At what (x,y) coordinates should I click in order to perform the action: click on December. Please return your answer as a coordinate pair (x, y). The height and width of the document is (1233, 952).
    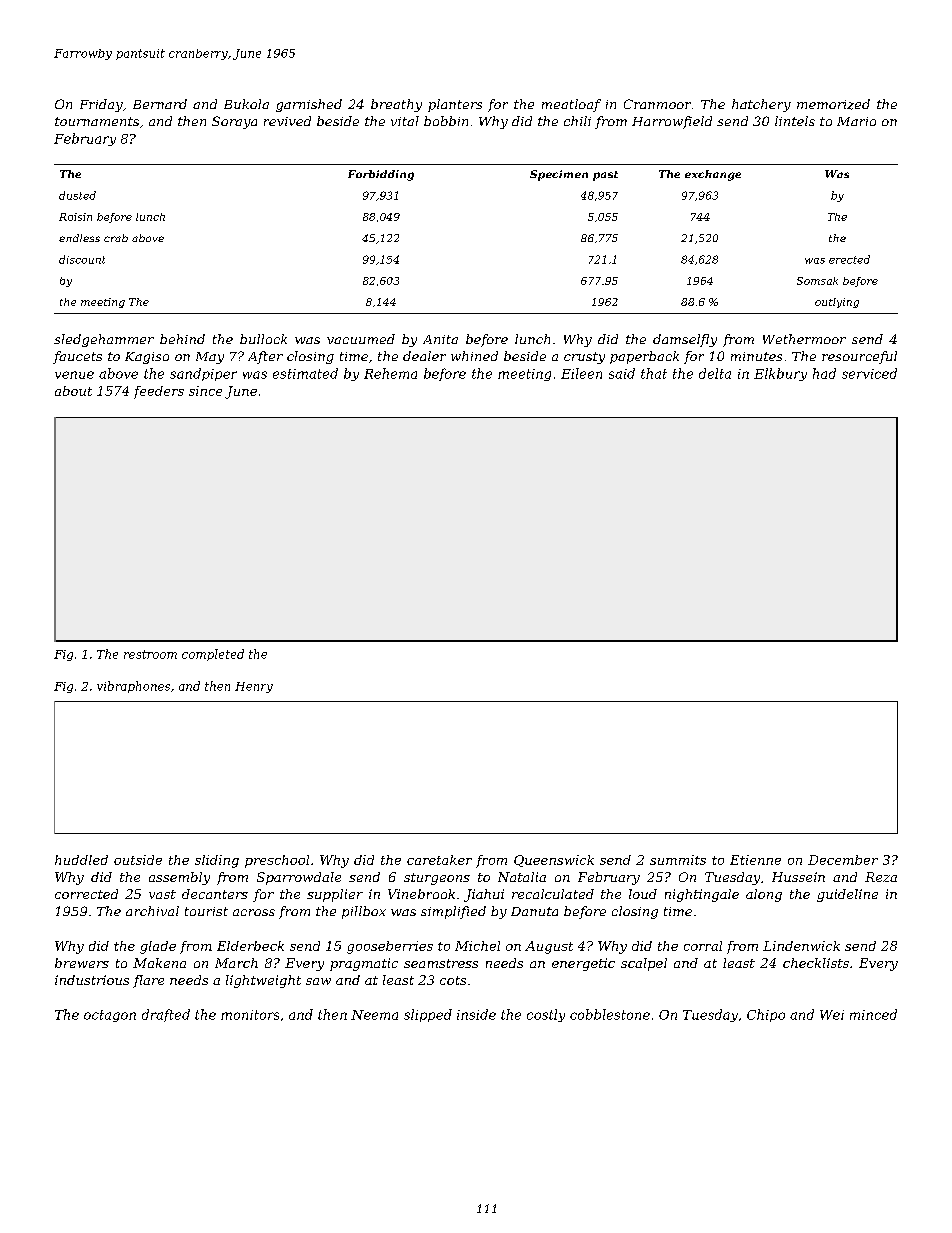
    Looking at the image, I should click on (843, 860).
